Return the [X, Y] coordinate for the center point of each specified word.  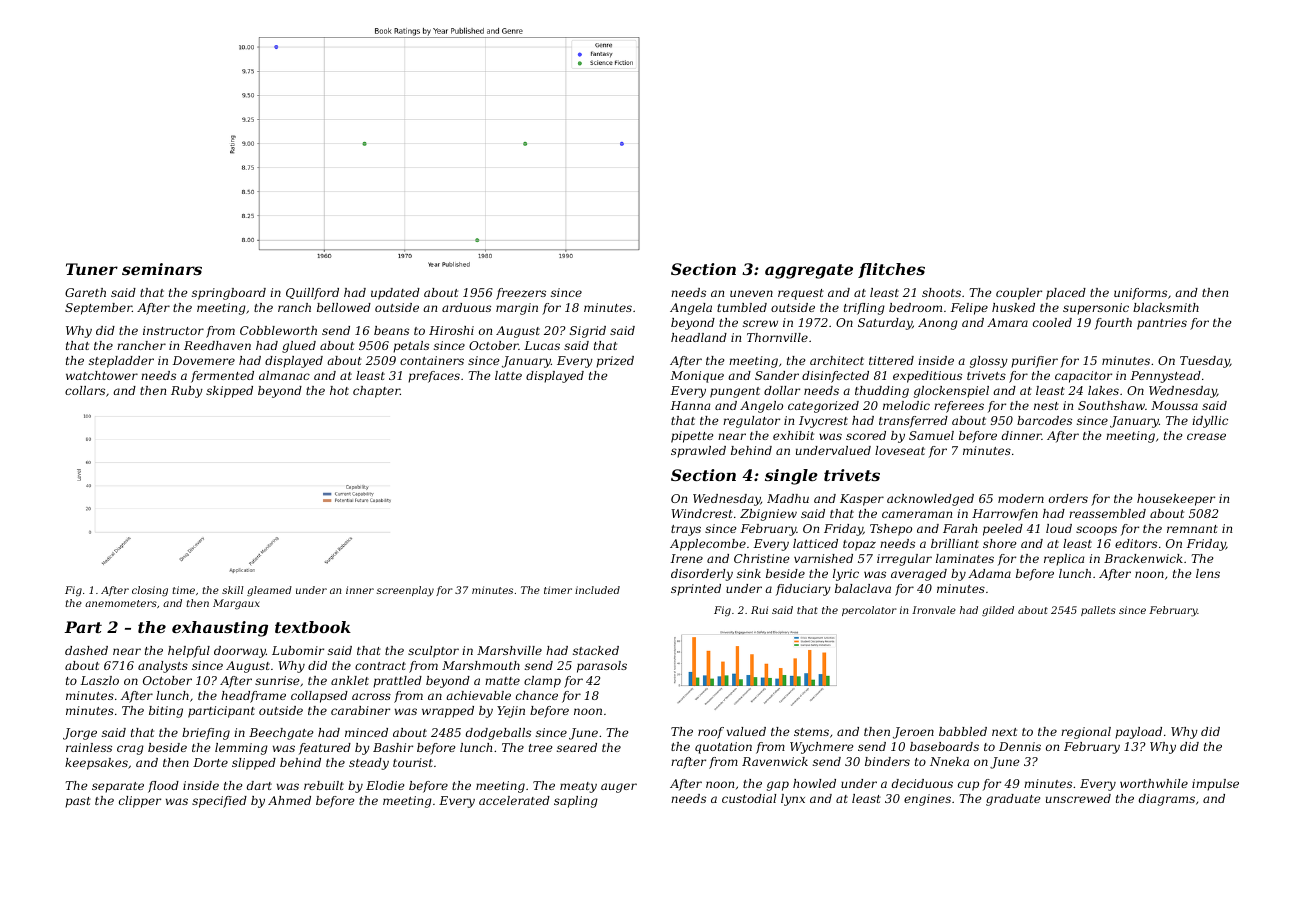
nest [1046, 406]
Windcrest [702, 513]
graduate [1013, 800]
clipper [140, 802]
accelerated [514, 800]
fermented [222, 377]
